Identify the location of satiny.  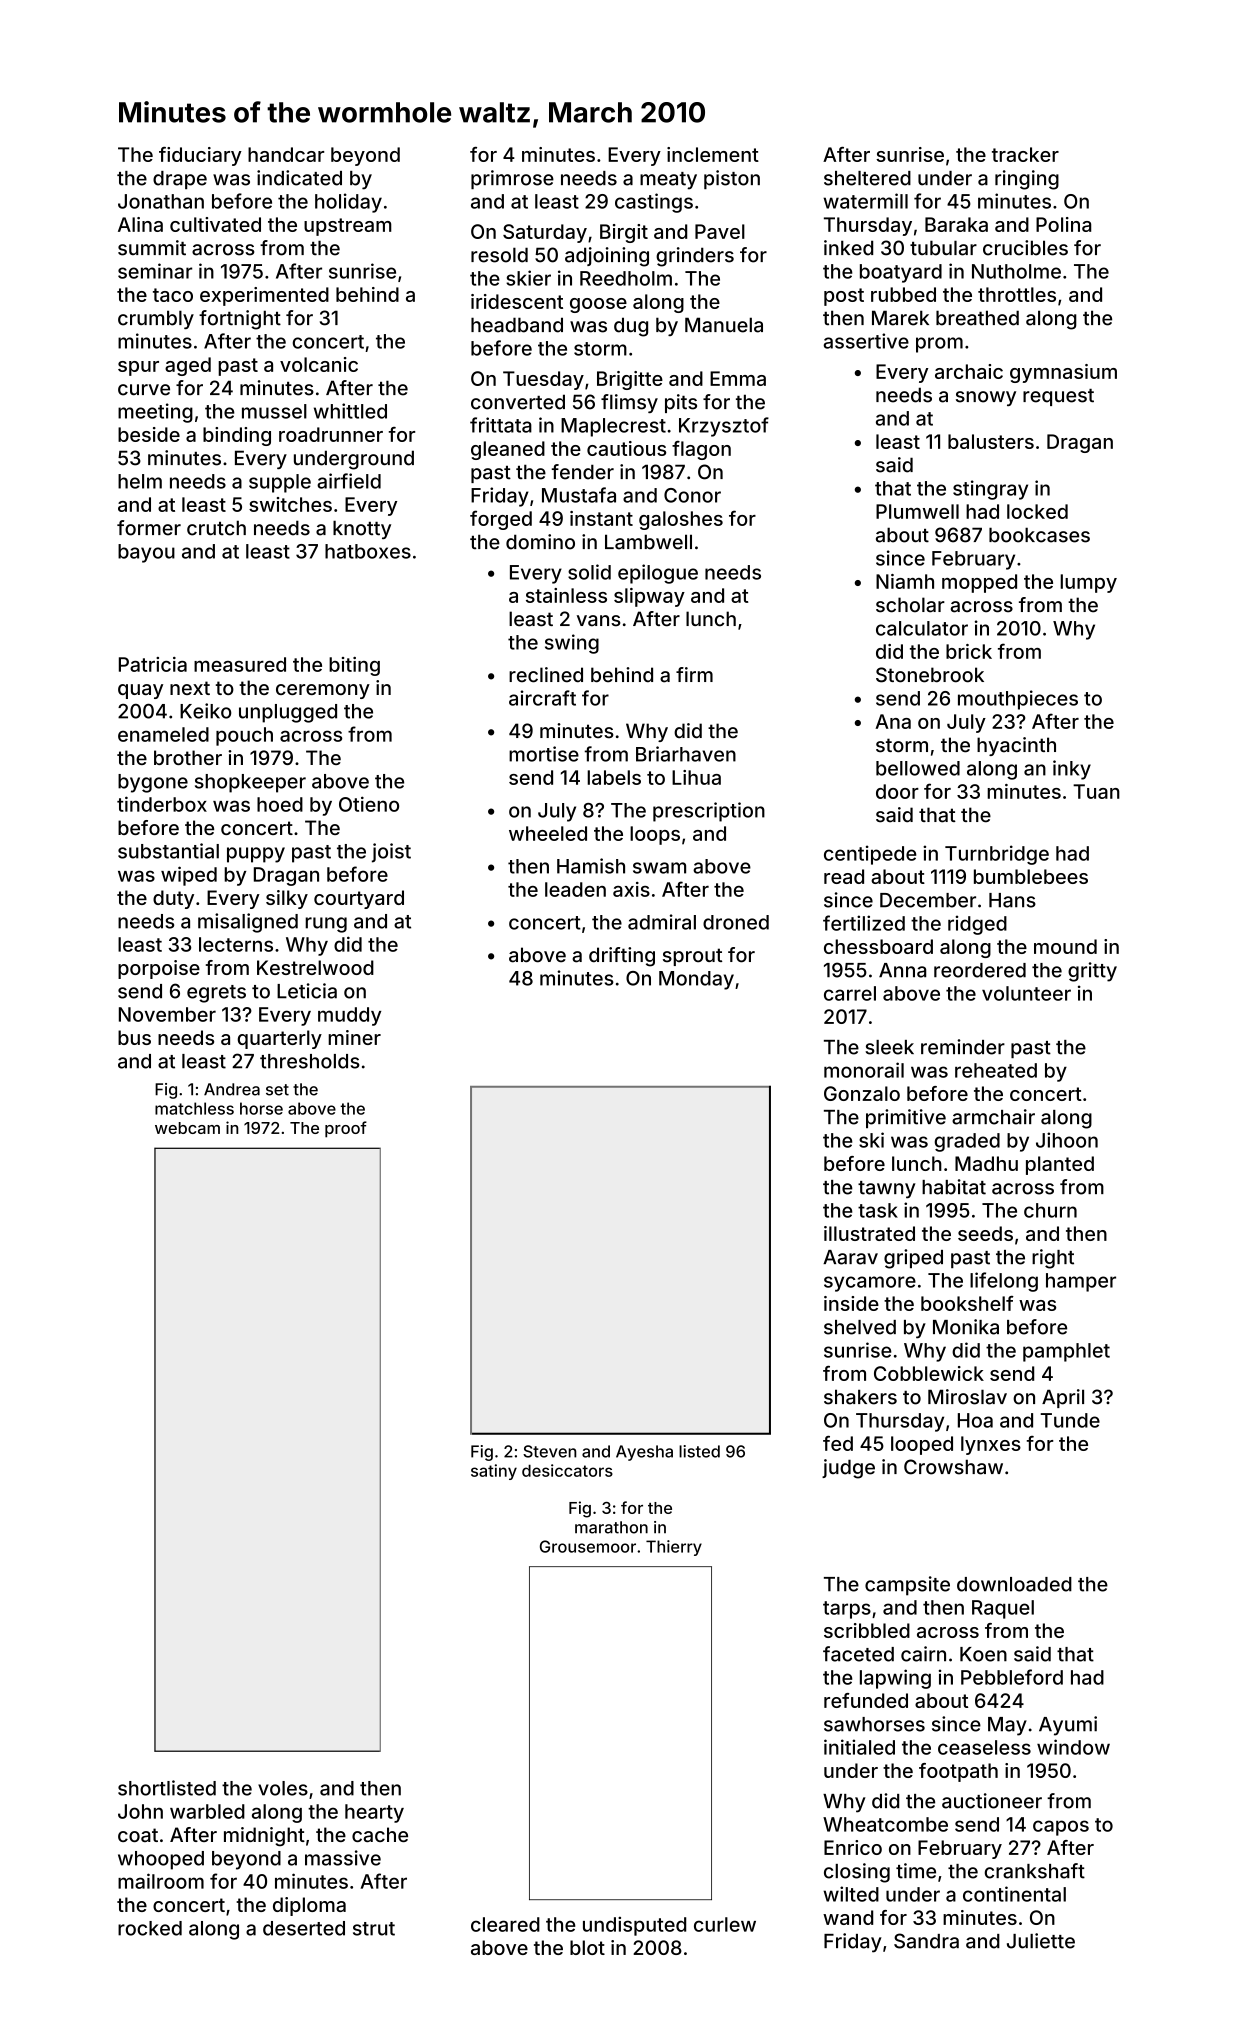
(494, 1472).
